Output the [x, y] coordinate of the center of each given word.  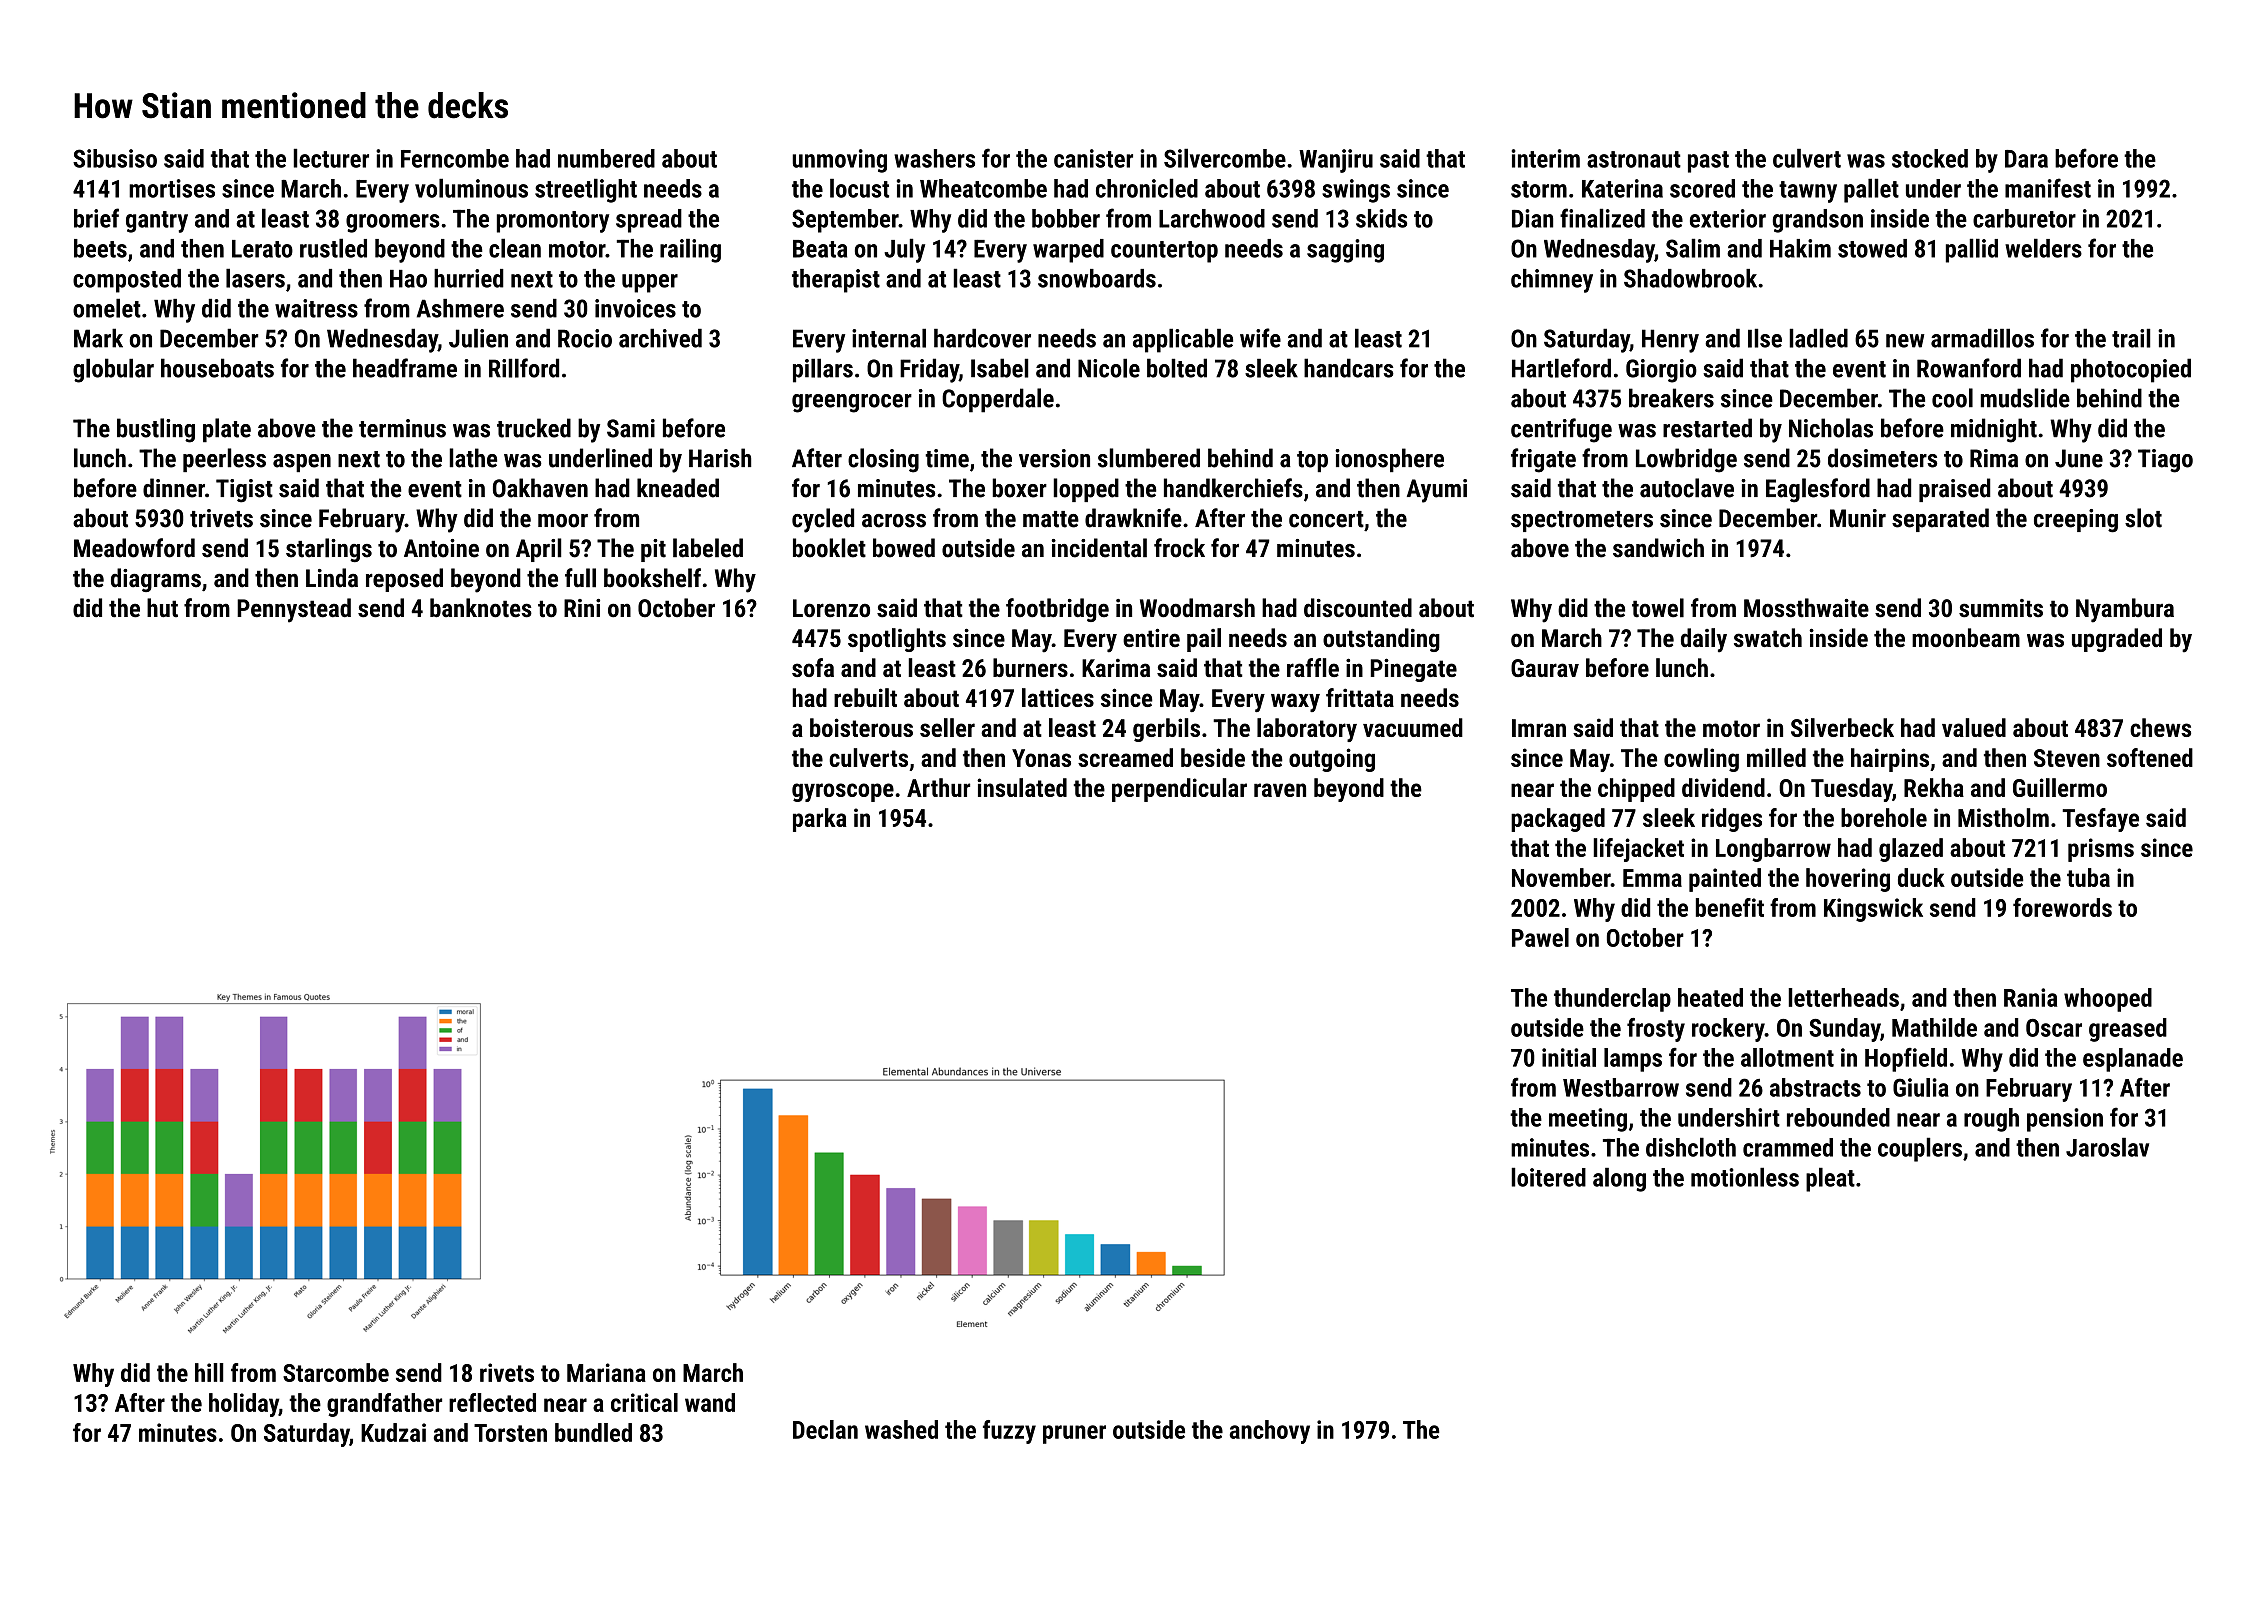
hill [209, 1372]
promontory [553, 222]
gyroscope [843, 792]
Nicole [1109, 368]
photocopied [2131, 370]
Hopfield [1906, 1060]
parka [820, 820]
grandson [1817, 221]
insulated [1022, 787]
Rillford [524, 368]
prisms [2101, 850]
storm [1539, 189]
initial [1569, 1057]
